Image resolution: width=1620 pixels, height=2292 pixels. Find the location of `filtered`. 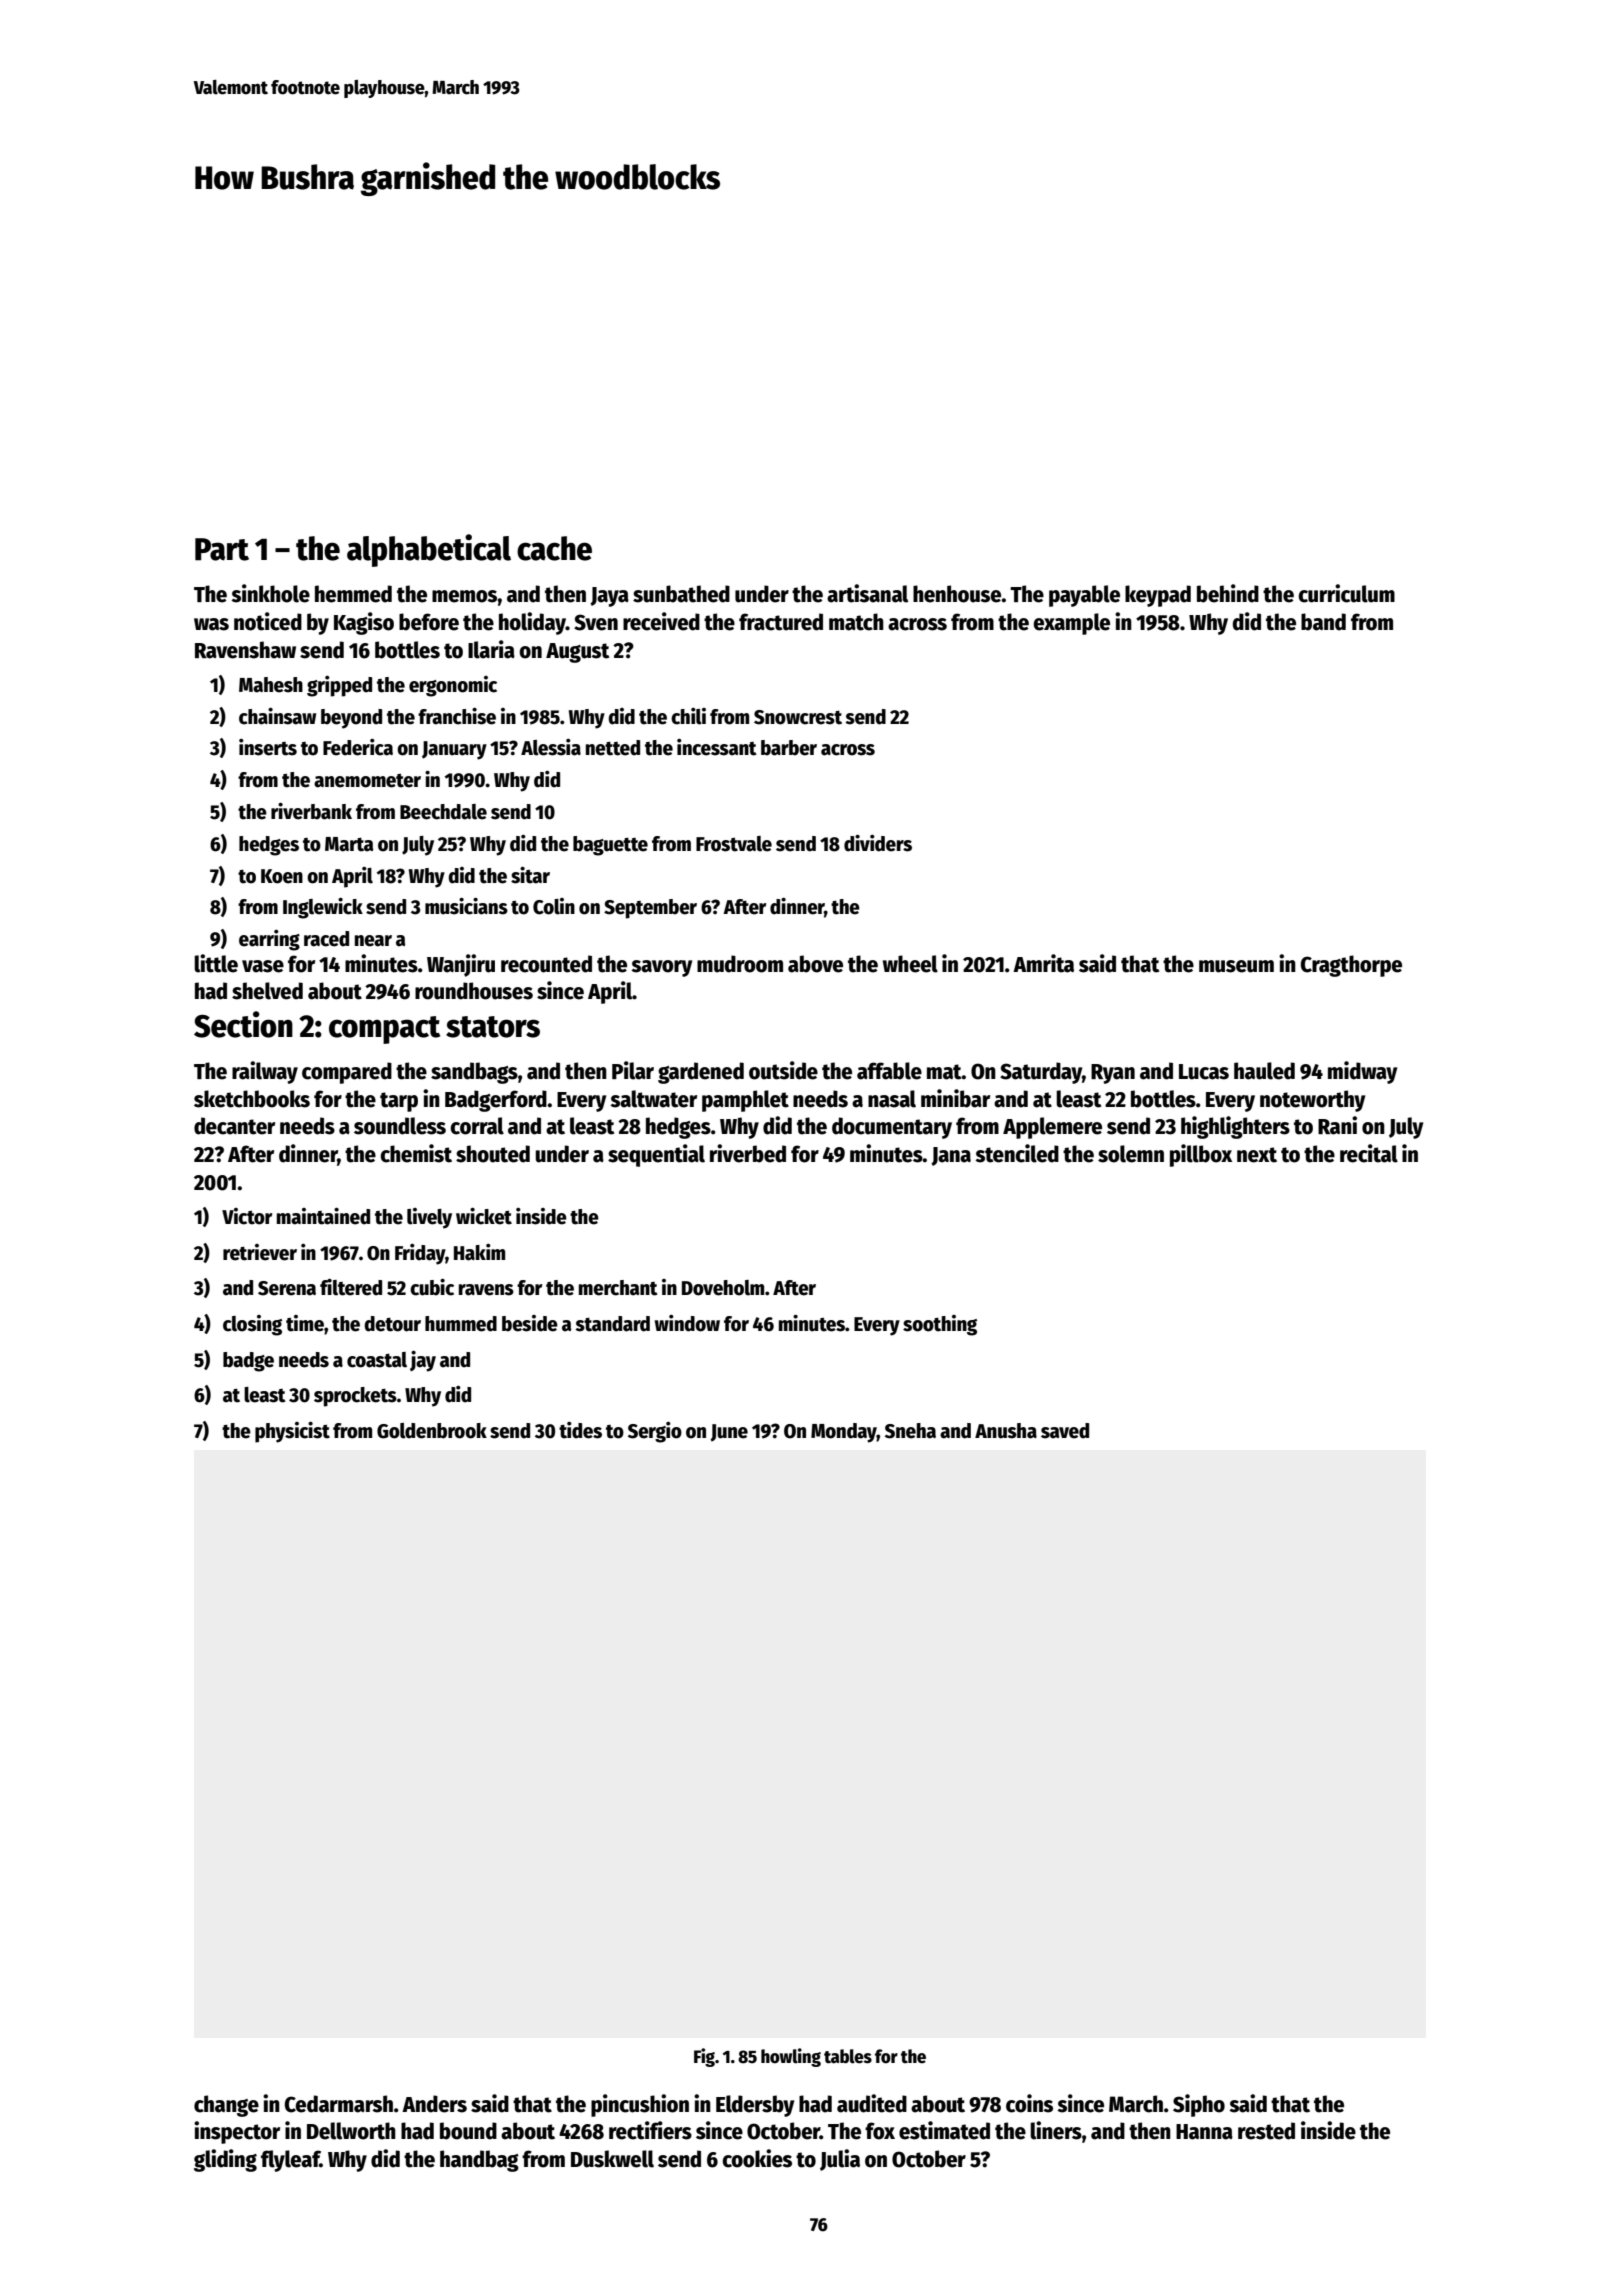

filtered is located at coordinates (351, 1287).
